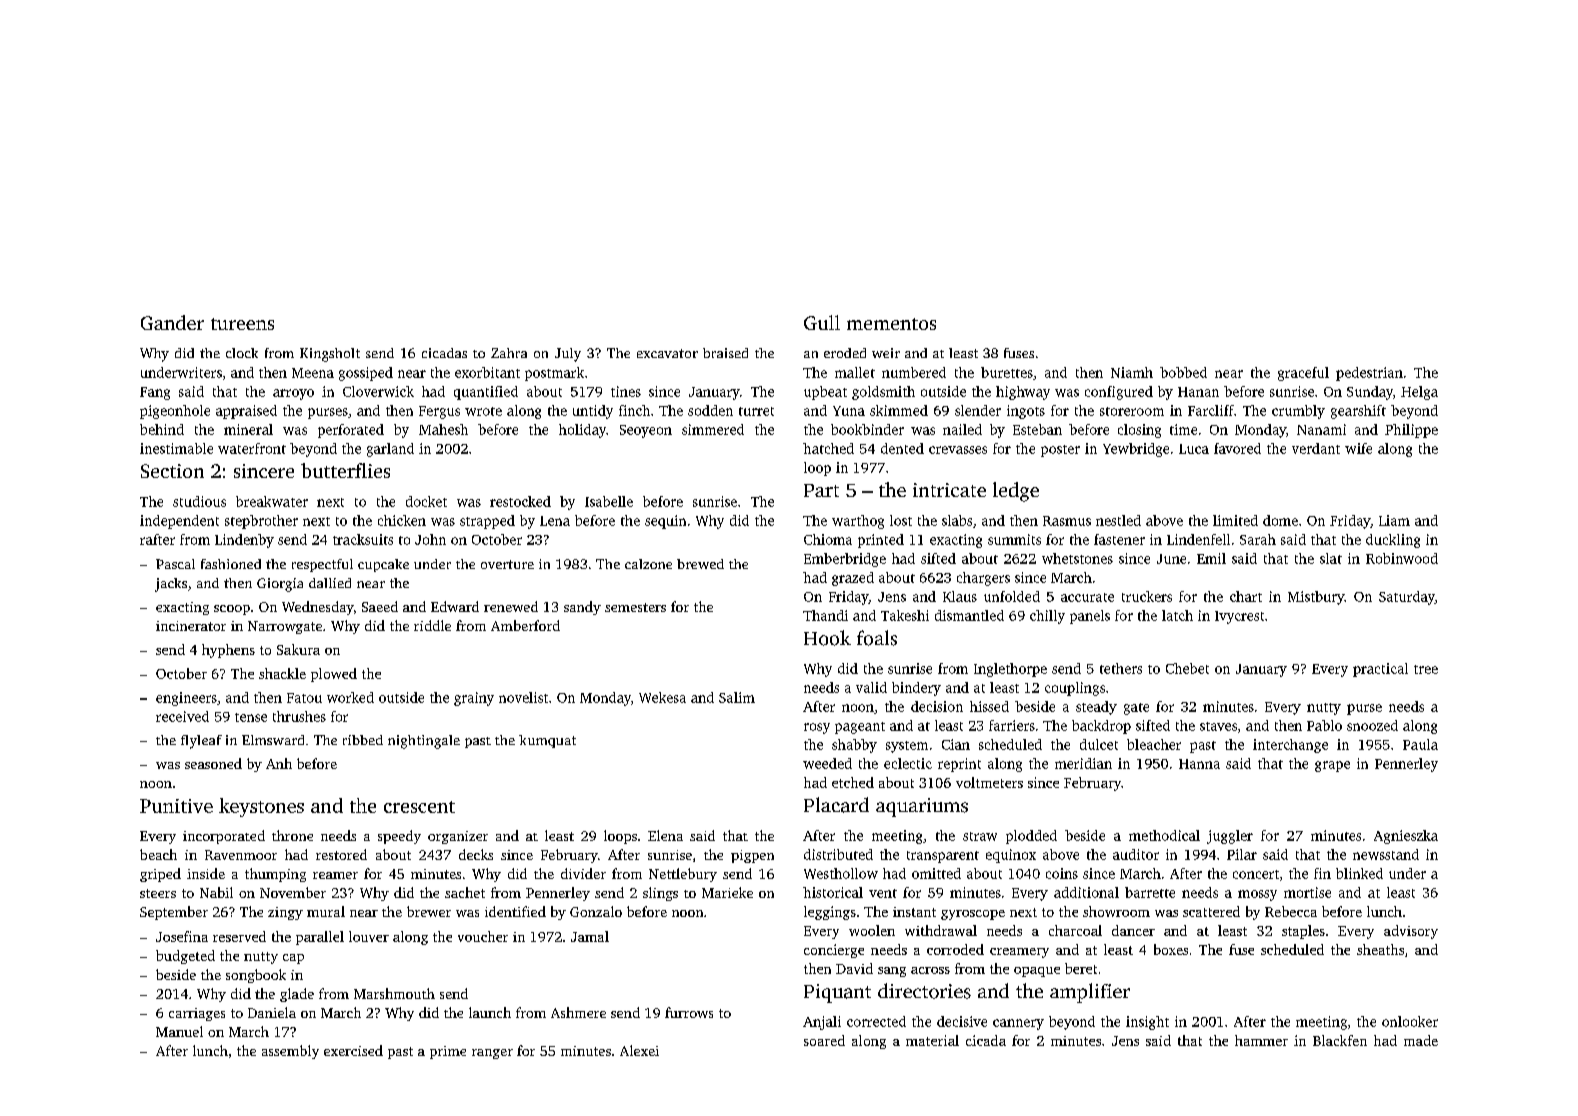 This page has width=1578, height=1116. What do you see at coordinates (930, 970) in the page?
I see `across` at bounding box center [930, 970].
